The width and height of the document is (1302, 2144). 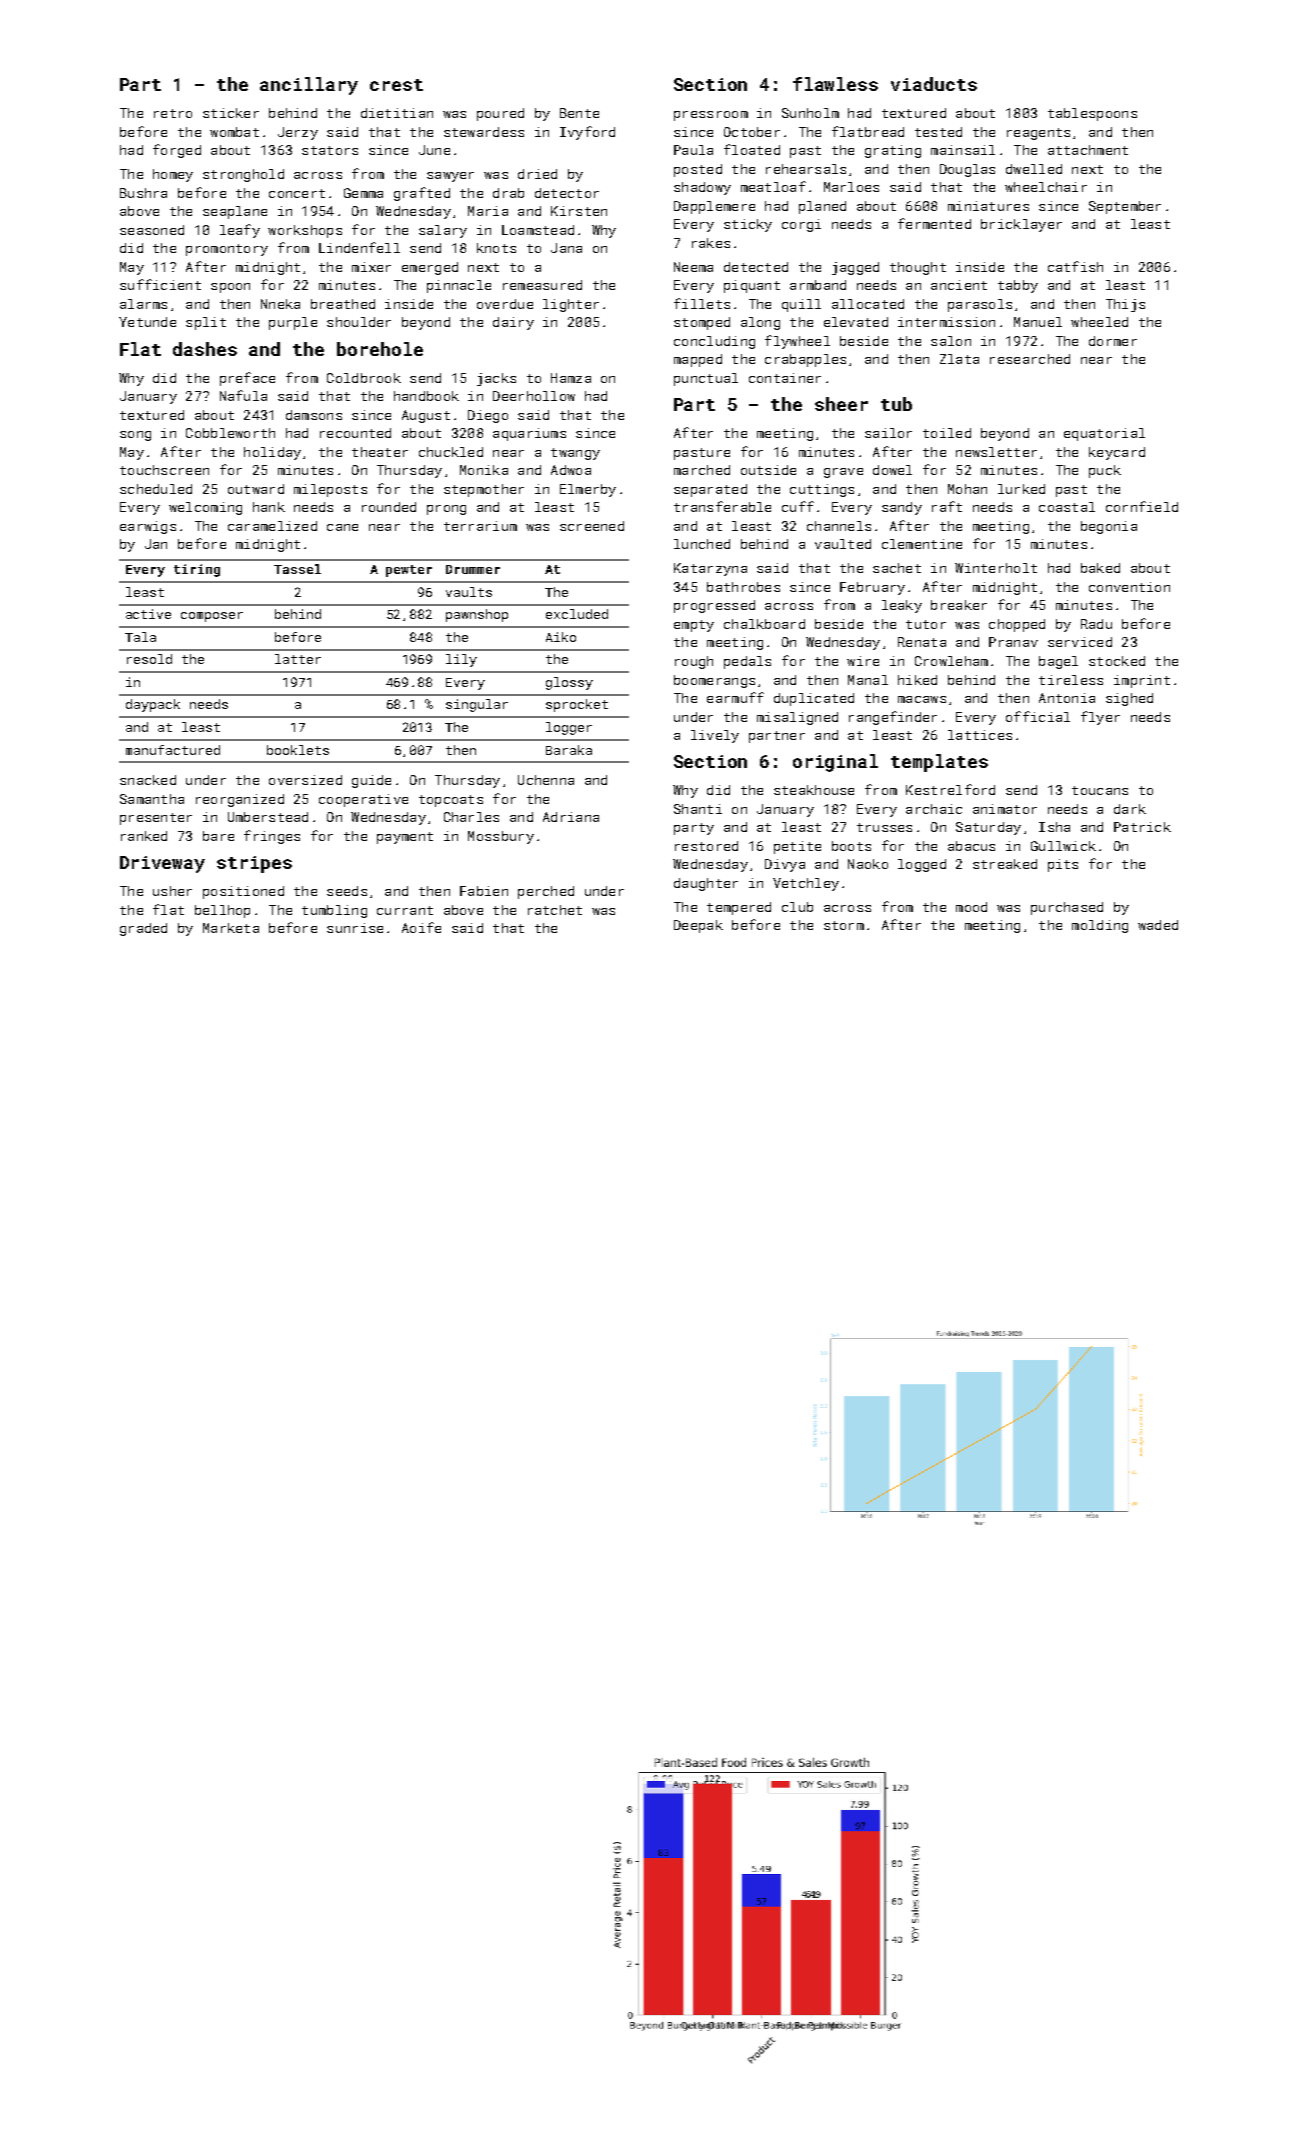 What do you see at coordinates (868, 864) in the document?
I see `Naoko` at bounding box center [868, 864].
